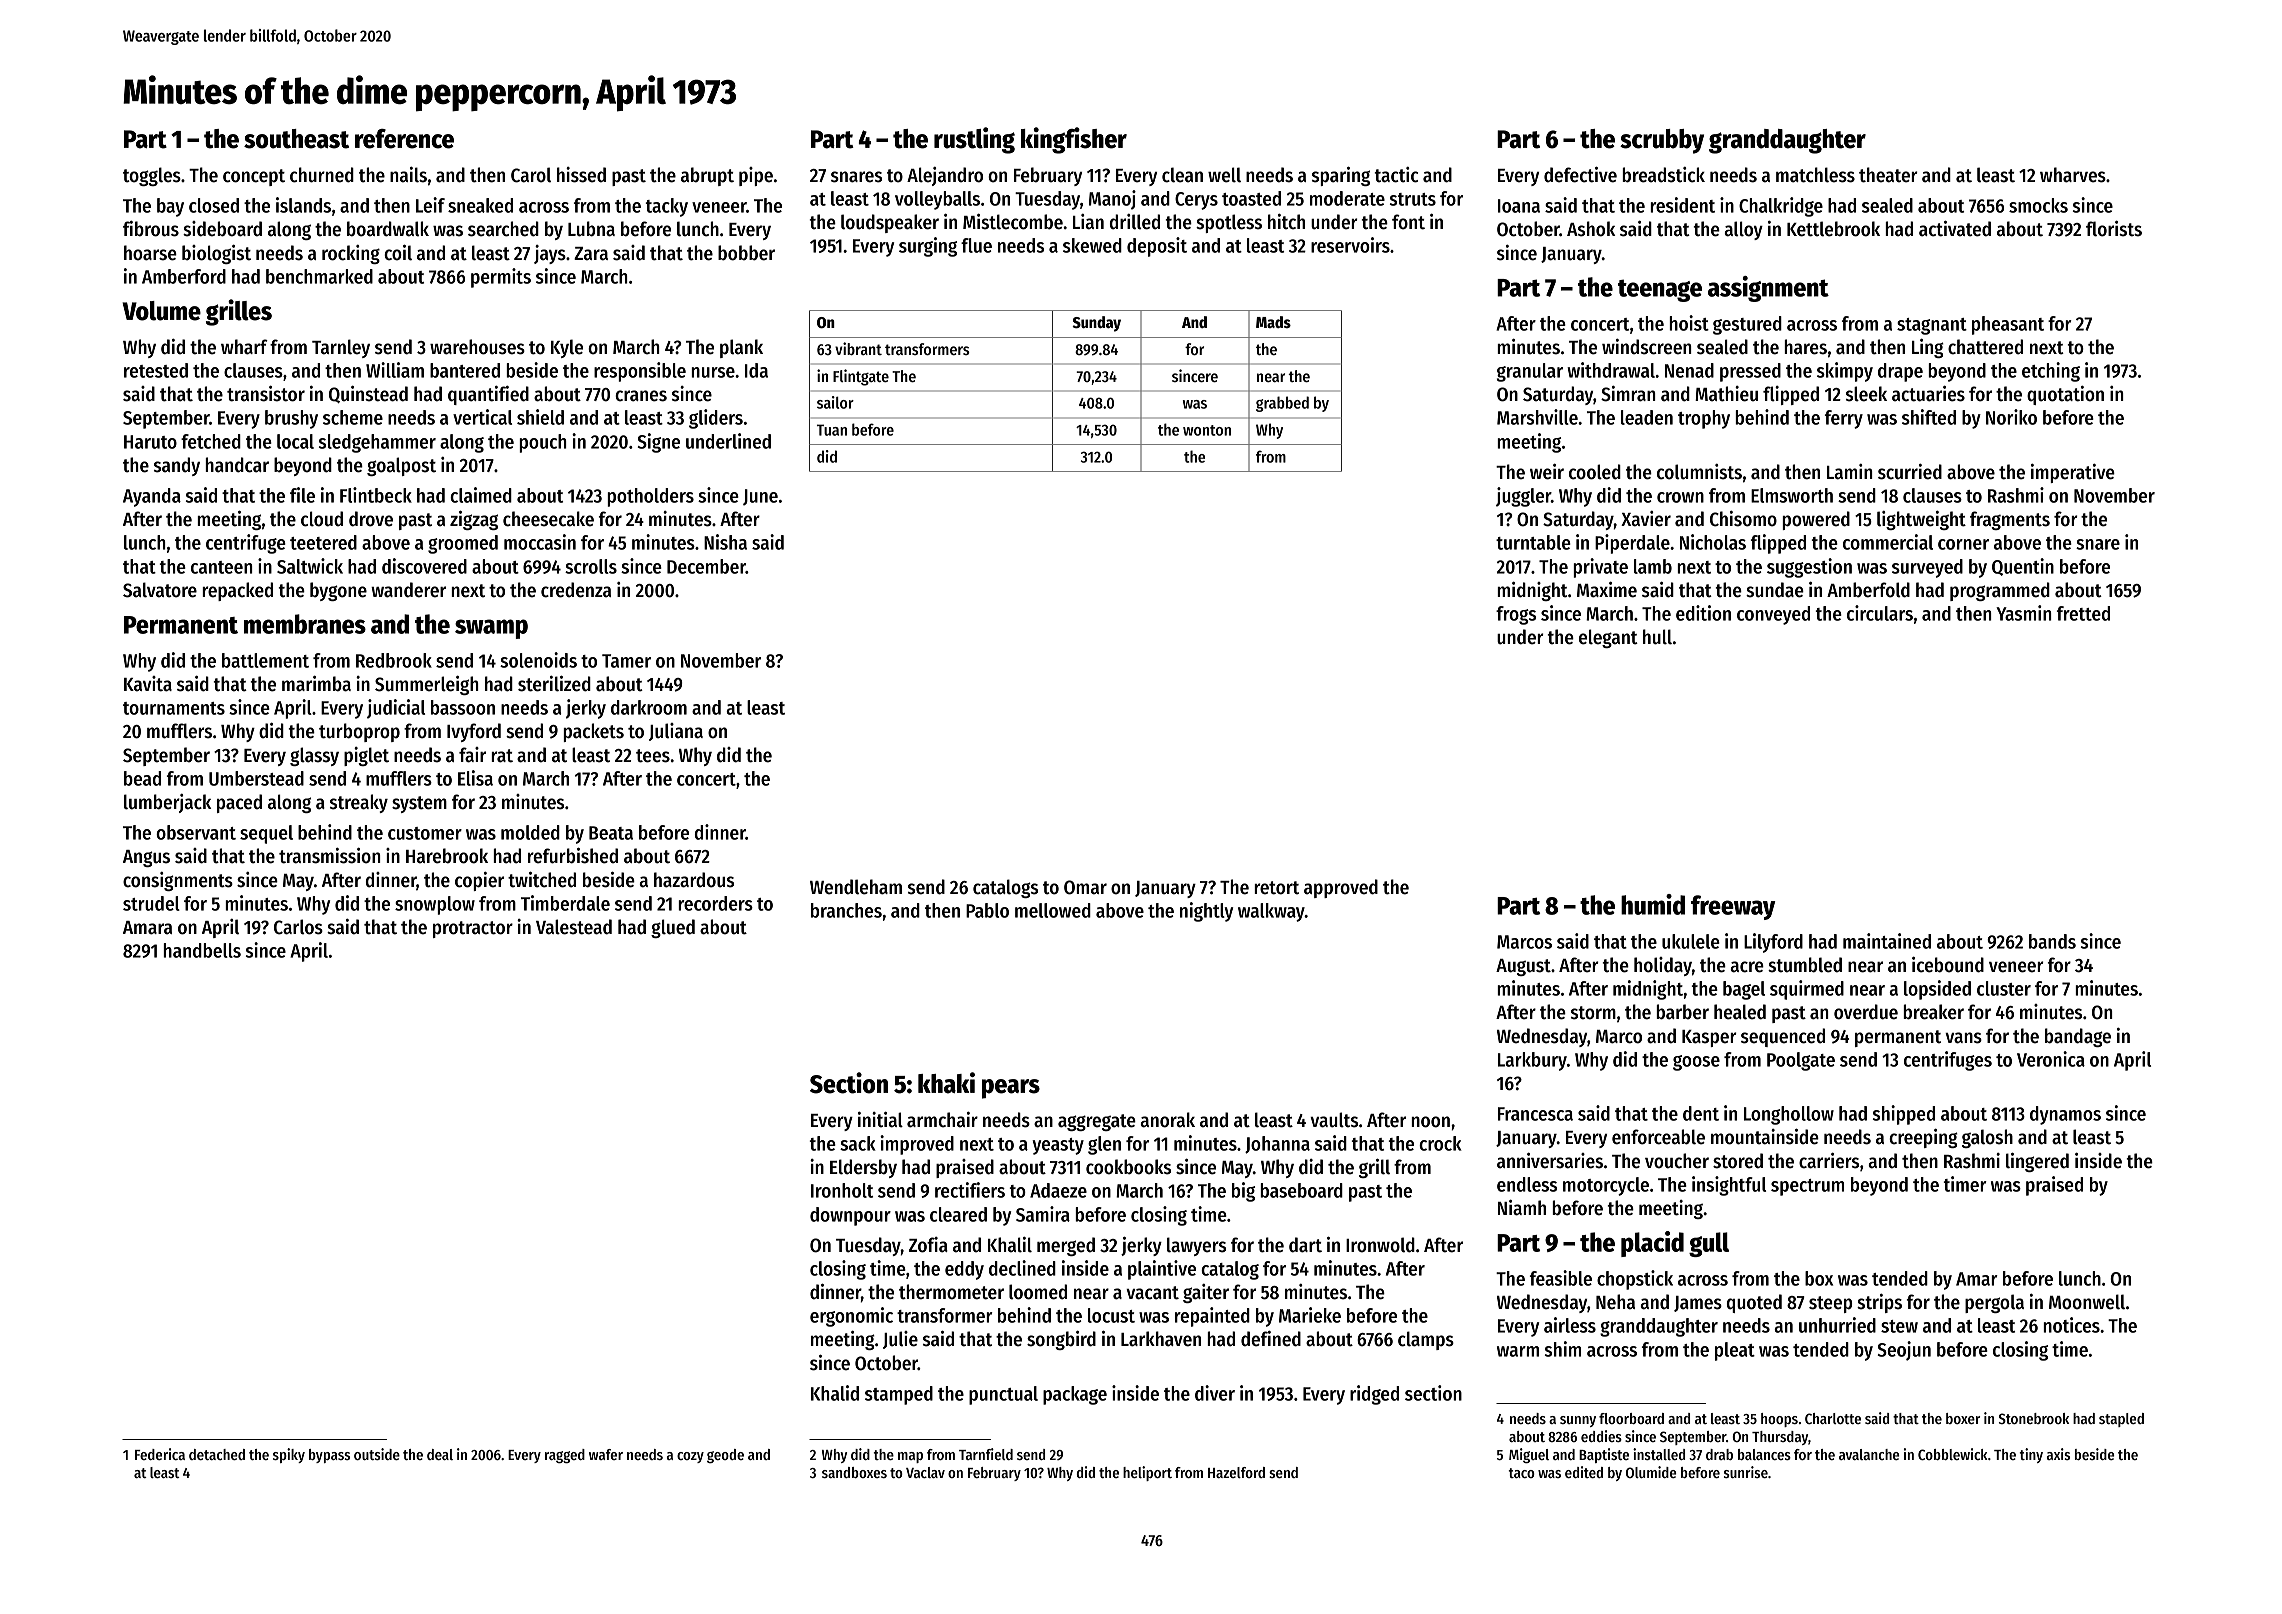 This document has width=2282, height=1614. I want to click on permits, so click(501, 278).
